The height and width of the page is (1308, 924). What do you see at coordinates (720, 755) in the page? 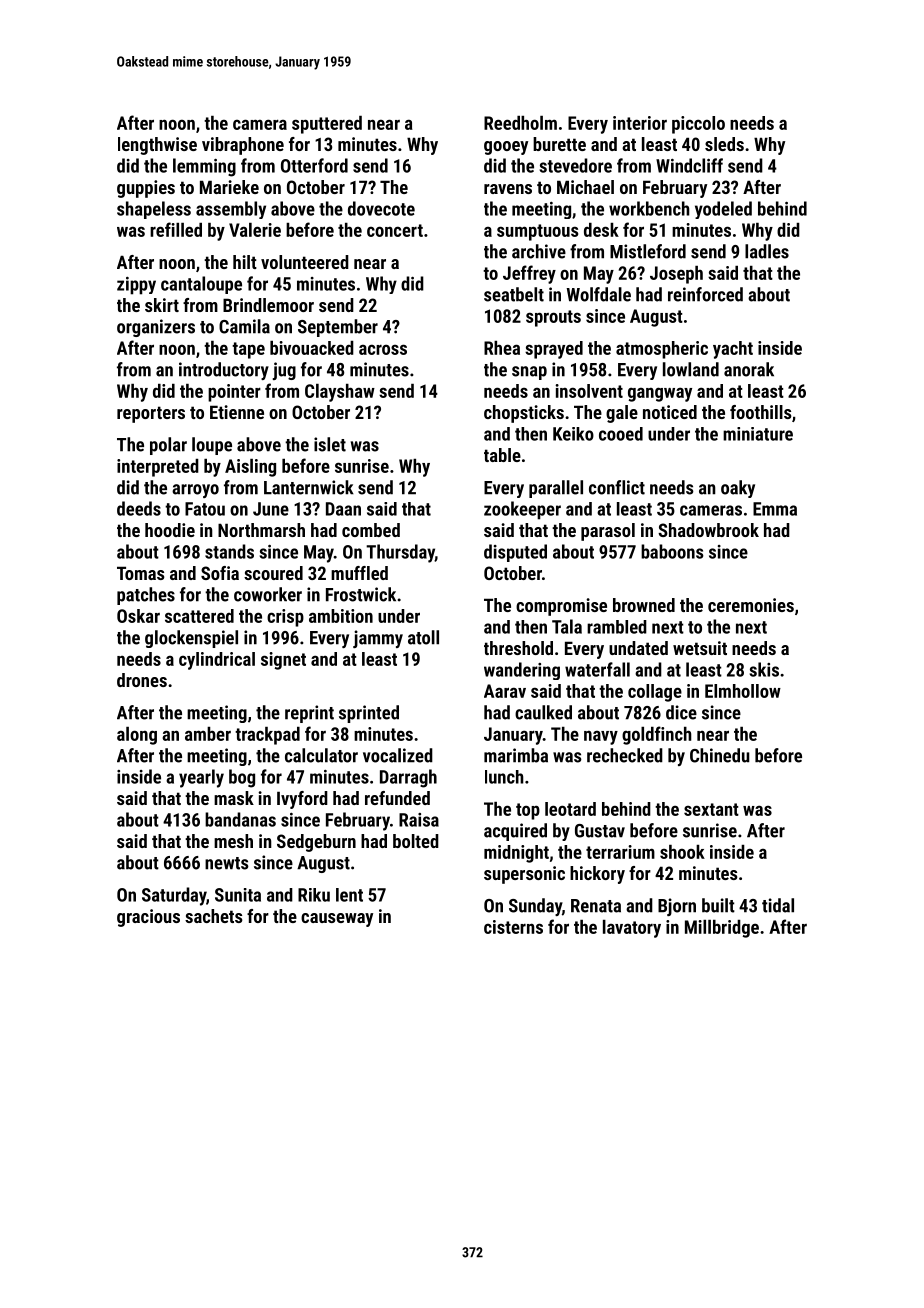
I see `Chinedu` at bounding box center [720, 755].
